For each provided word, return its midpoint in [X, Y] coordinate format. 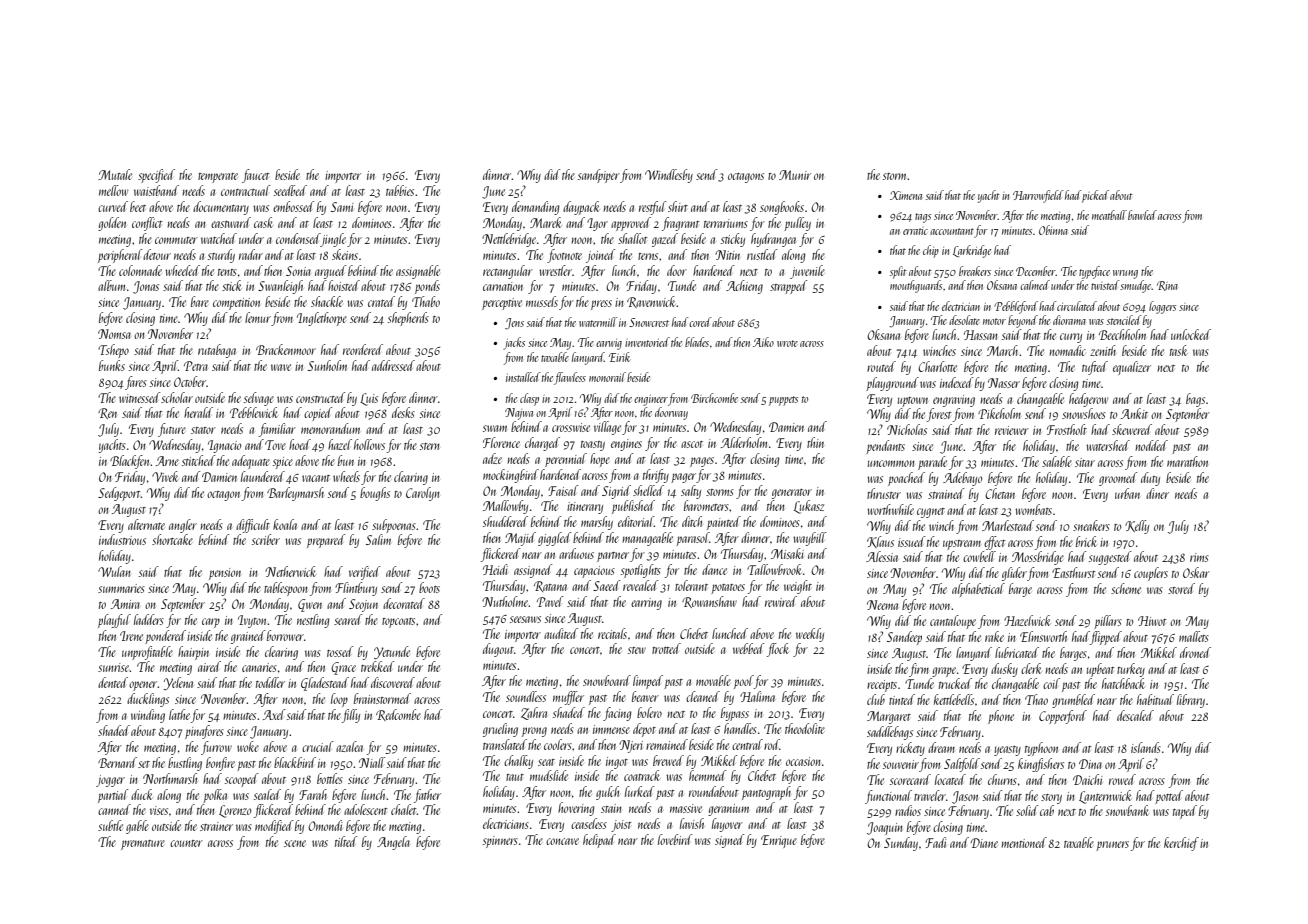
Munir [795, 175]
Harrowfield [1038, 196]
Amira [125, 604]
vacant [316, 478]
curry [1071, 338]
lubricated [1017, 652]
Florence [501, 442]
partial [113, 796]
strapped [789, 287]
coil [1051, 683]
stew [637, 650]
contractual [246, 190]
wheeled [182, 270]
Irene [131, 636]
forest [939, 415]
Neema [882, 605]
